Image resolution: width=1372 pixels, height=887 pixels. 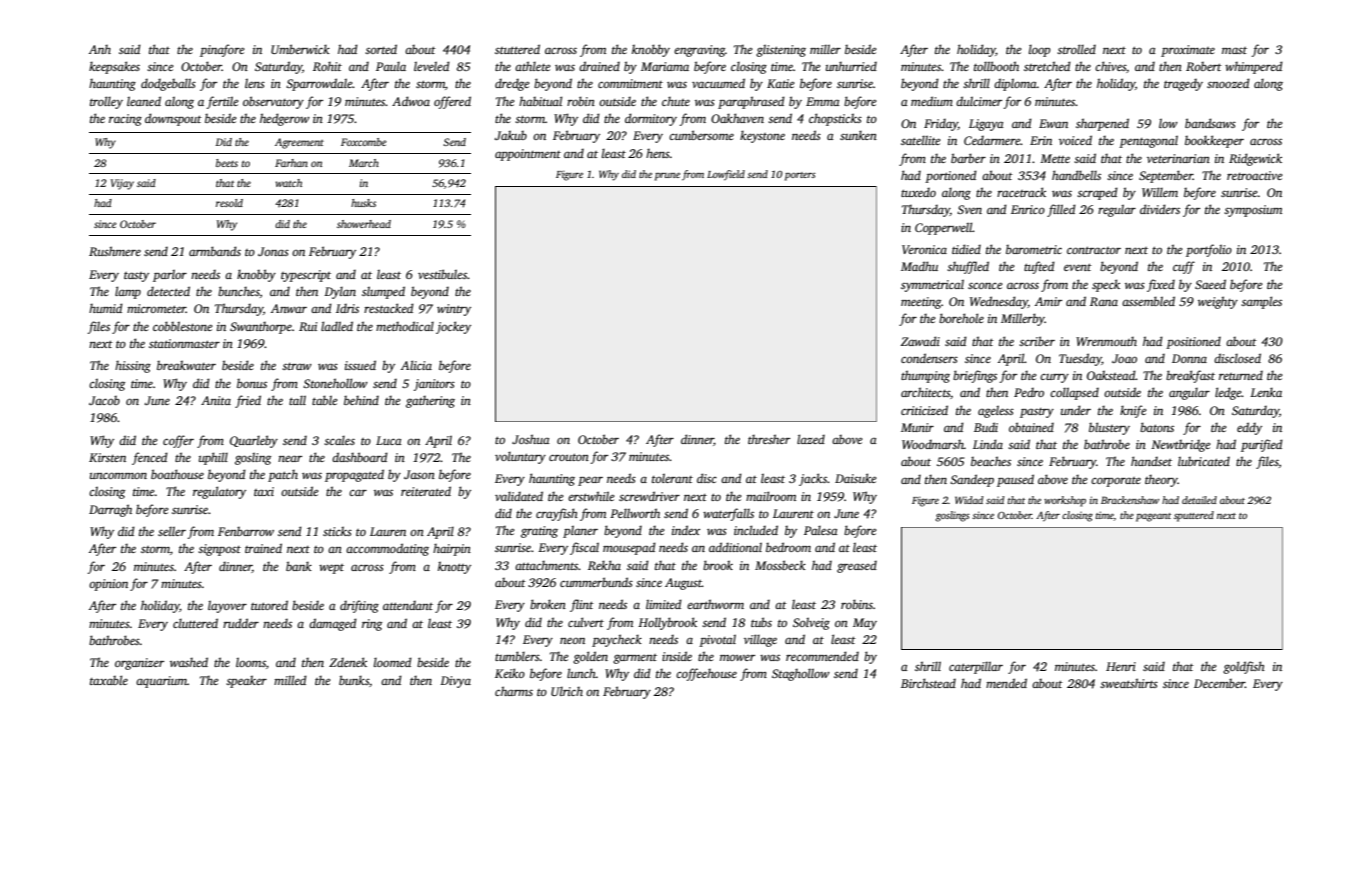 I want to click on stuttered, so click(x=517, y=49).
